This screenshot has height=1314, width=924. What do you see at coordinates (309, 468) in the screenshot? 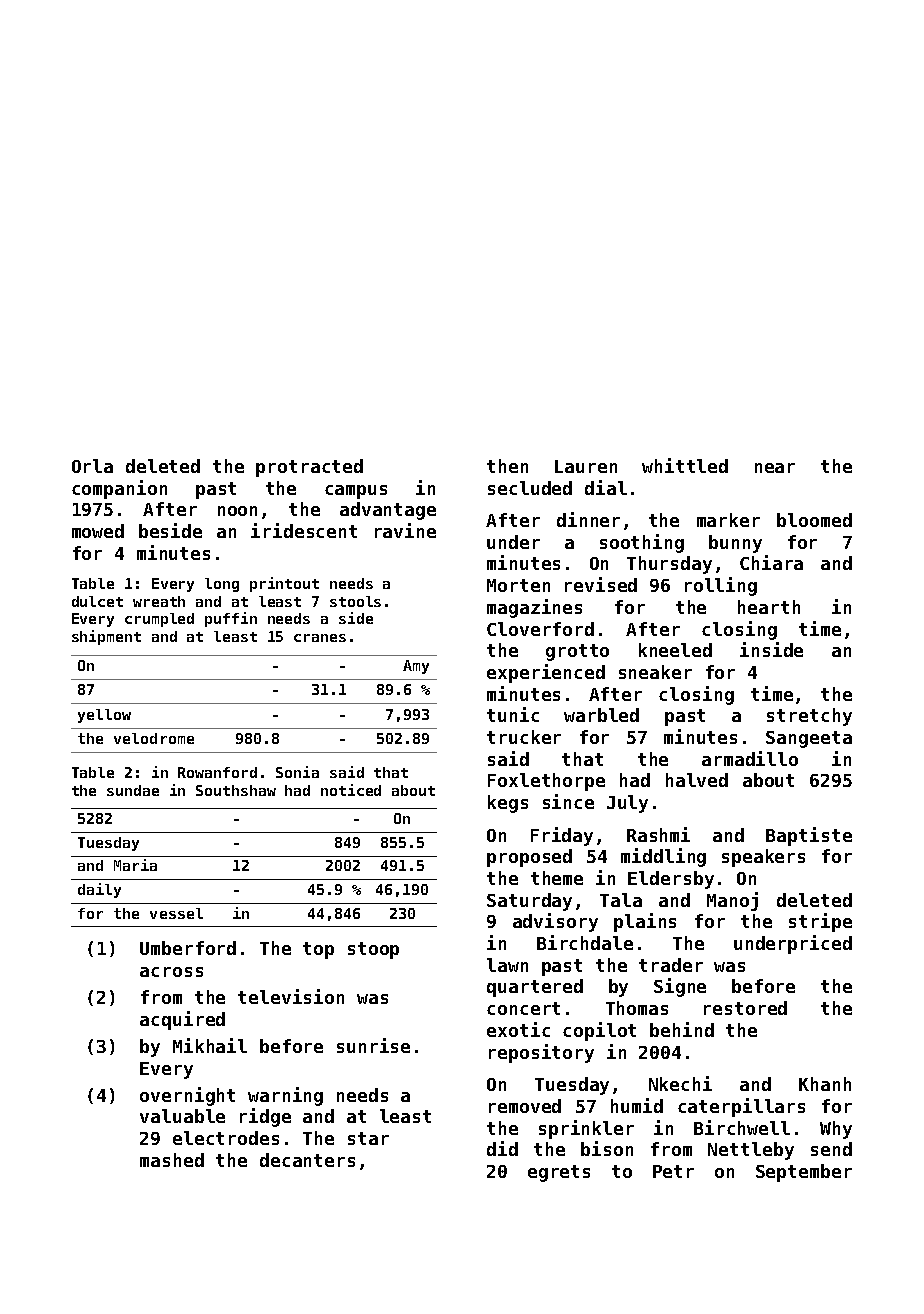
I see `protracted` at bounding box center [309, 468].
